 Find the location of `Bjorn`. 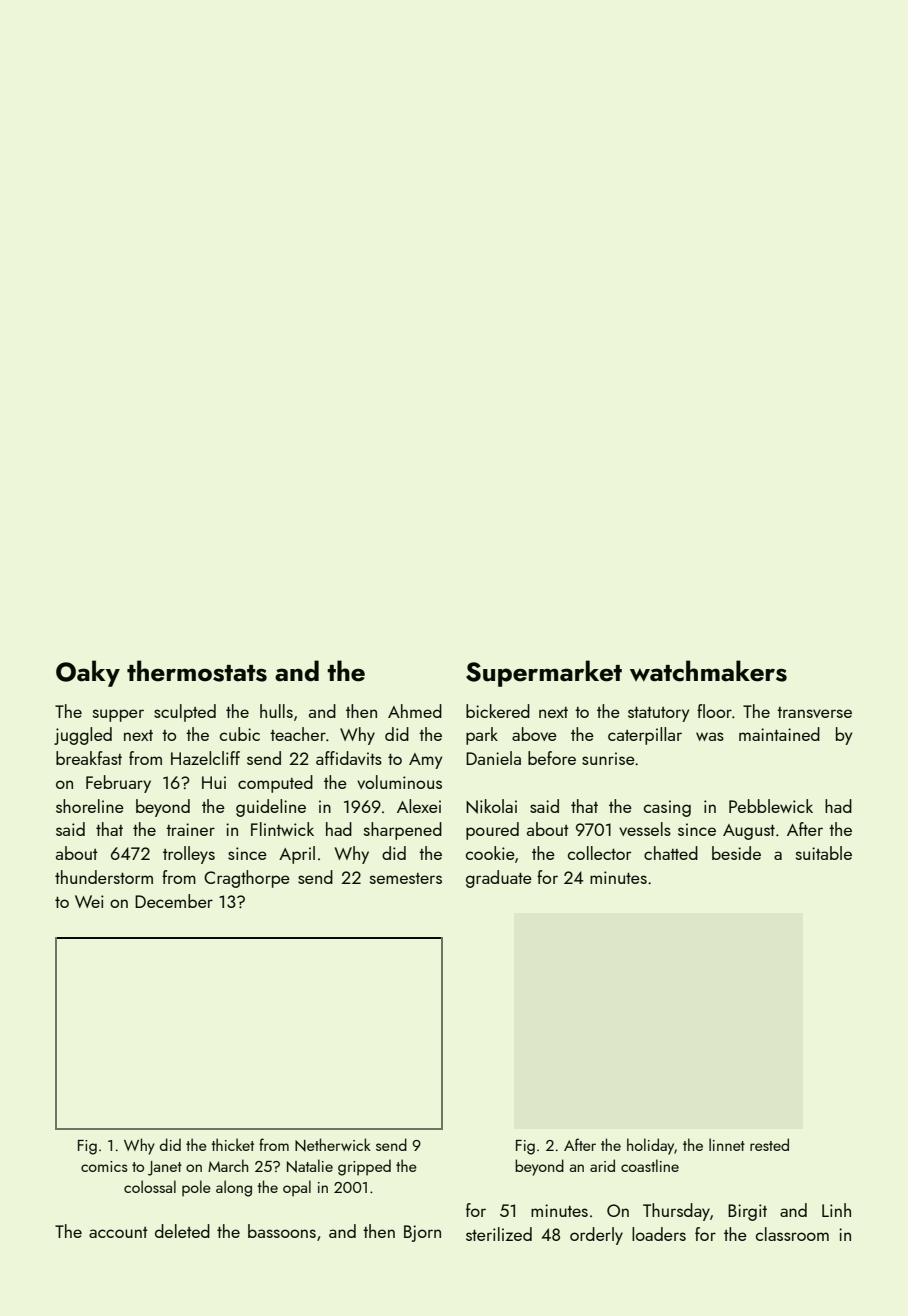

Bjorn is located at coordinates (422, 1233).
